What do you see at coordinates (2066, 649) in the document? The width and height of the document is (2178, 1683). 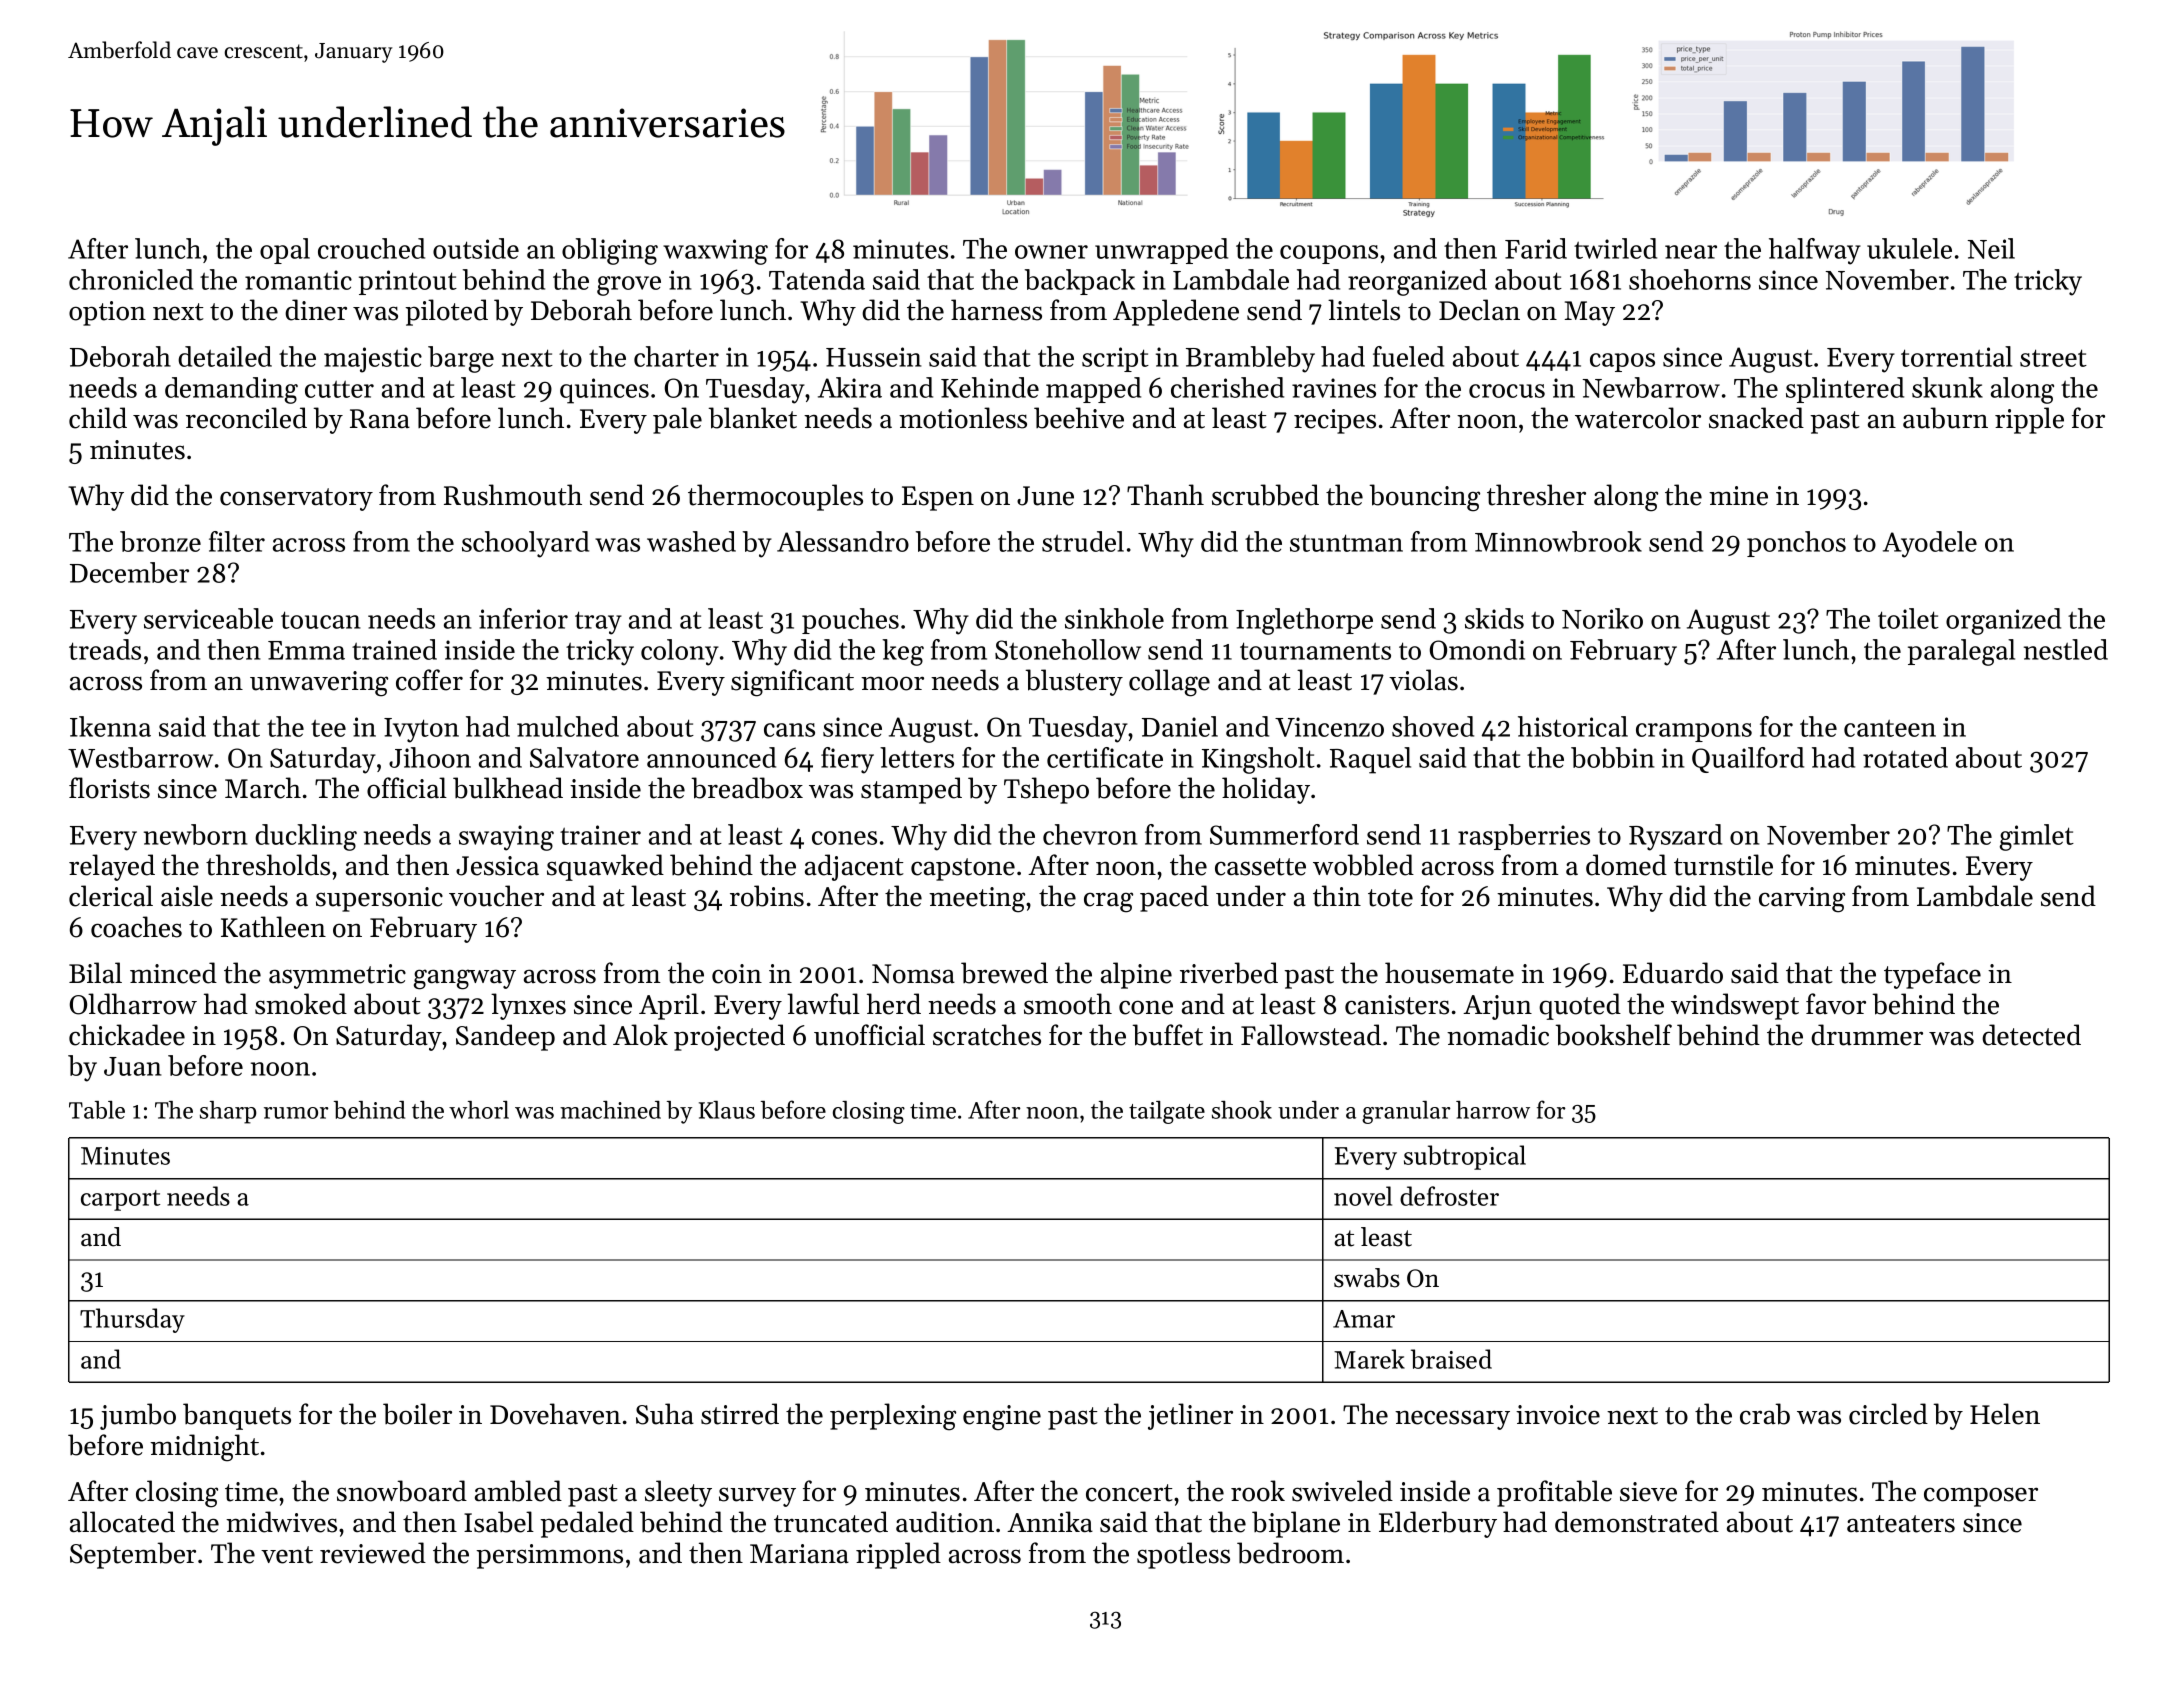 I see `nestled` at bounding box center [2066, 649].
